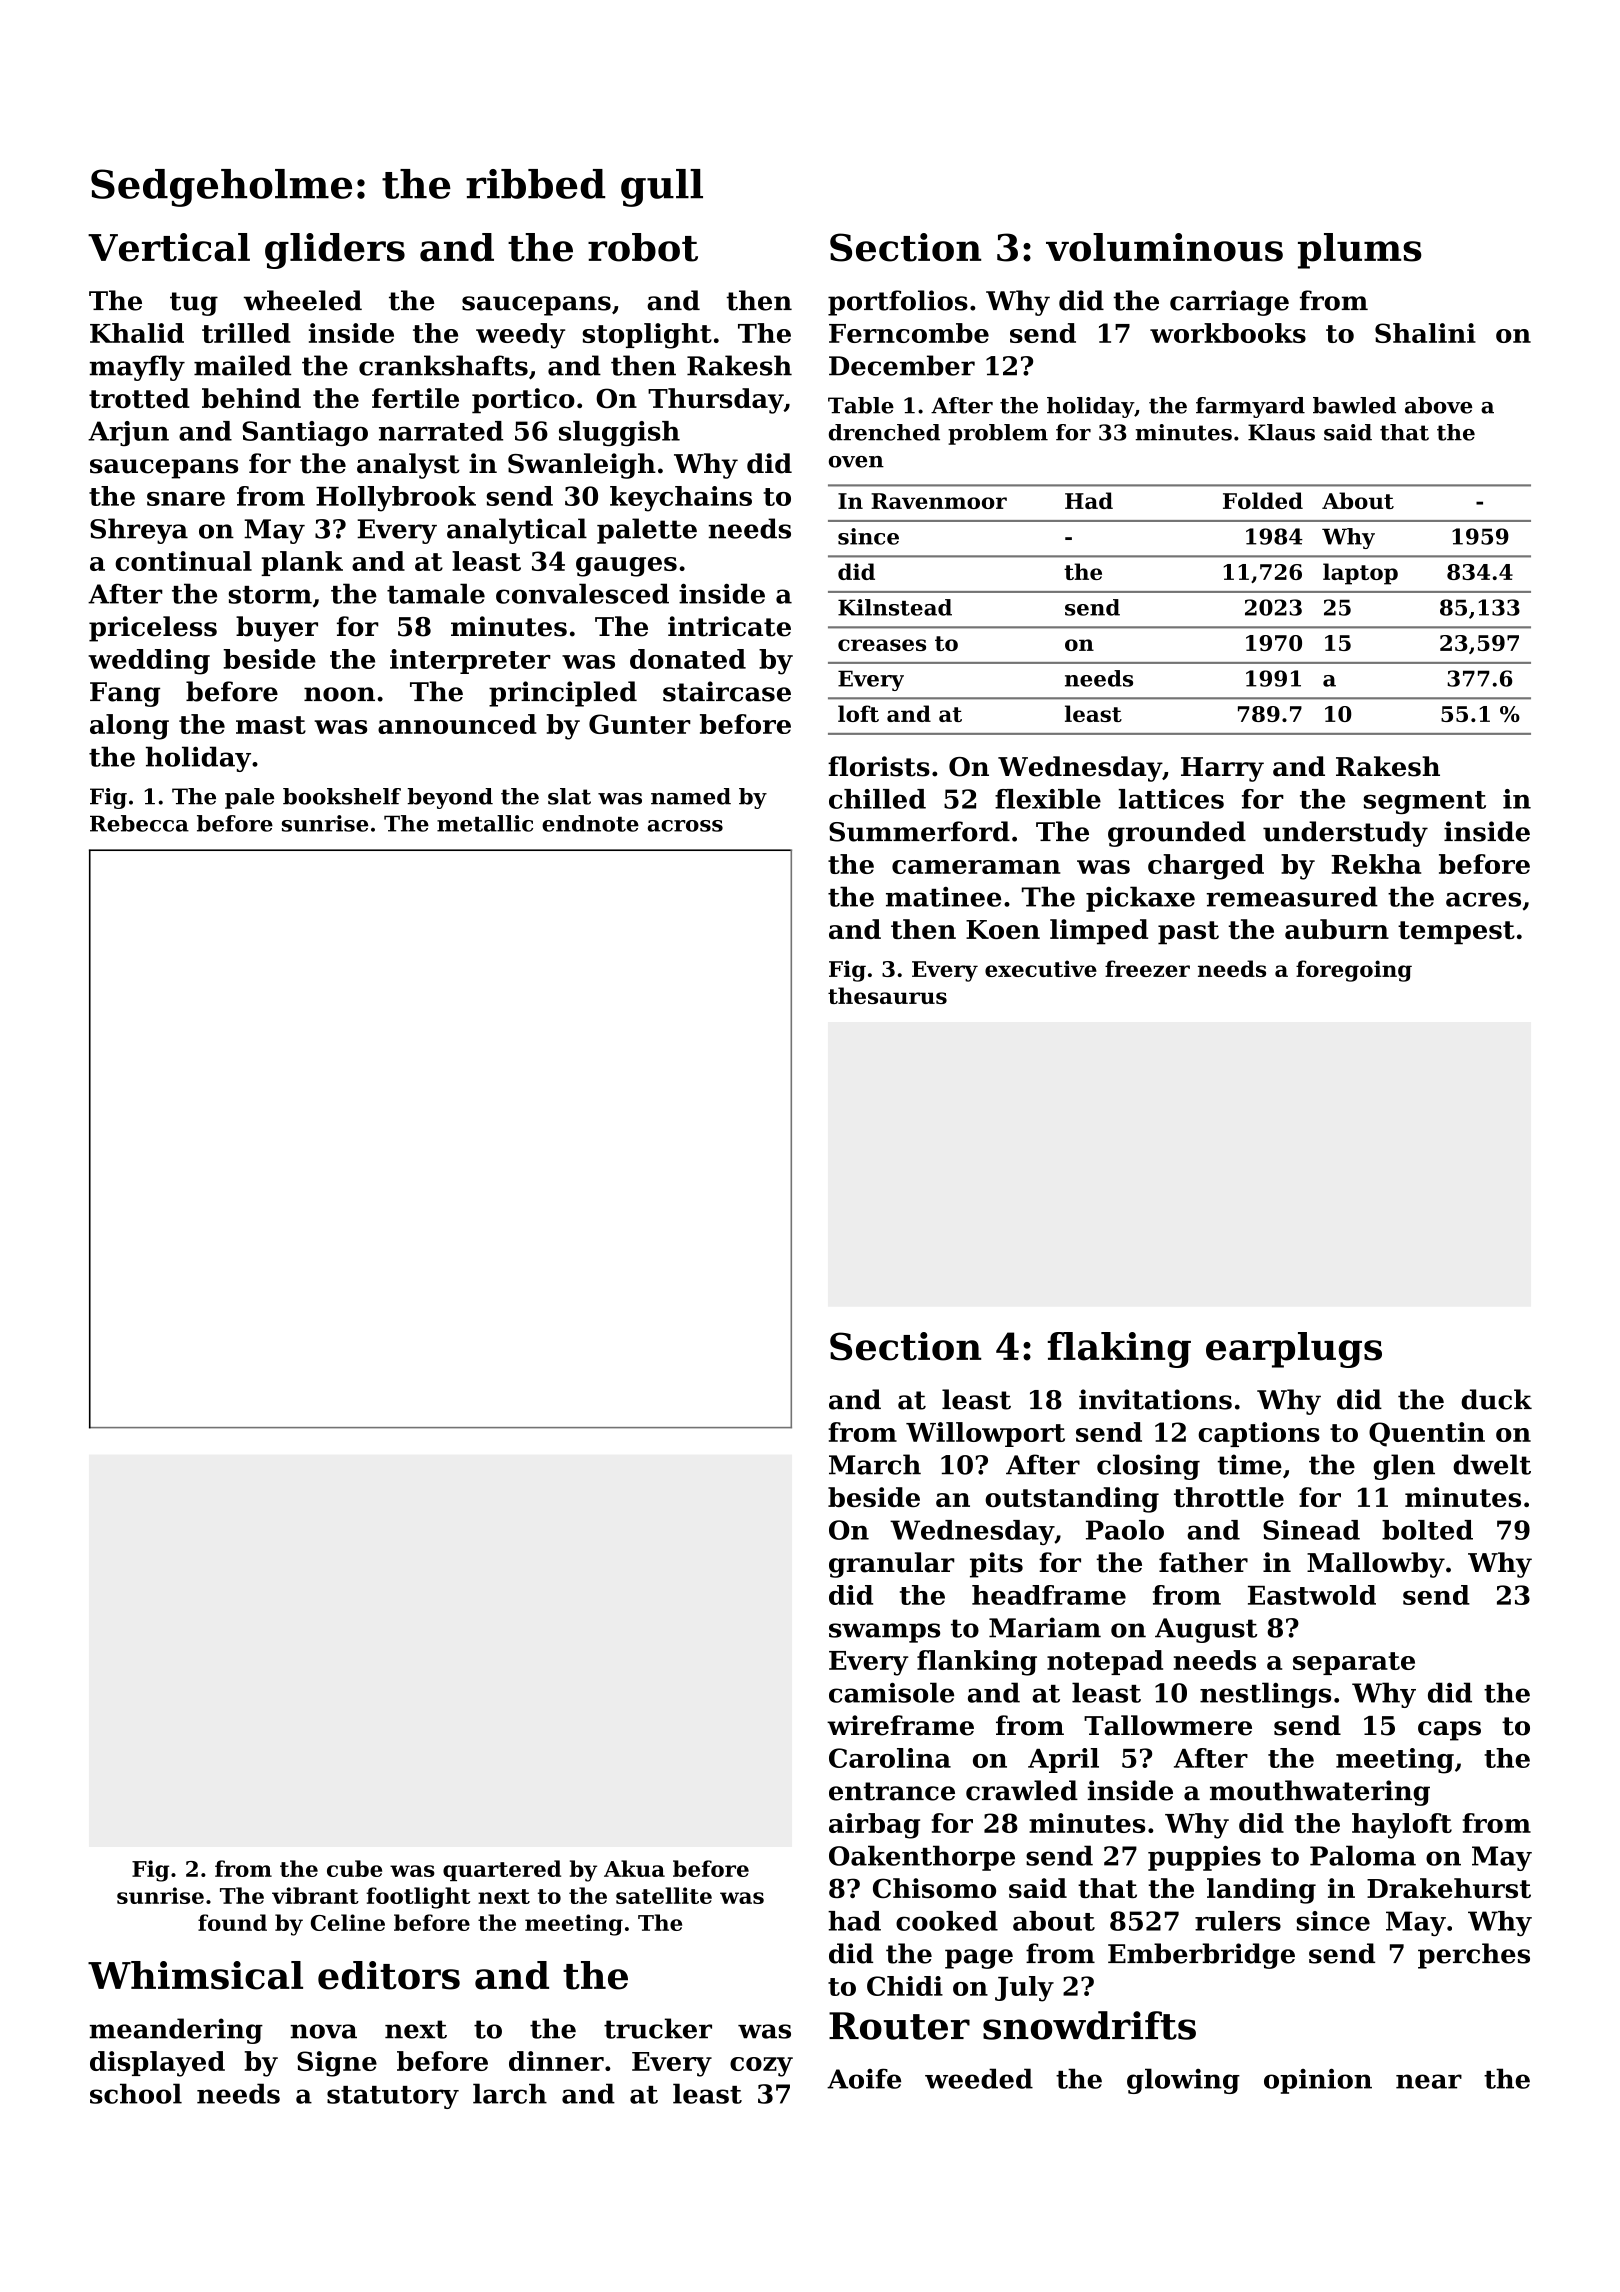 The height and width of the screenshot is (2292, 1620). What do you see at coordinates (510, 2093) in the screenshot?
I see `larch` at bounding box center [510, 2093].
